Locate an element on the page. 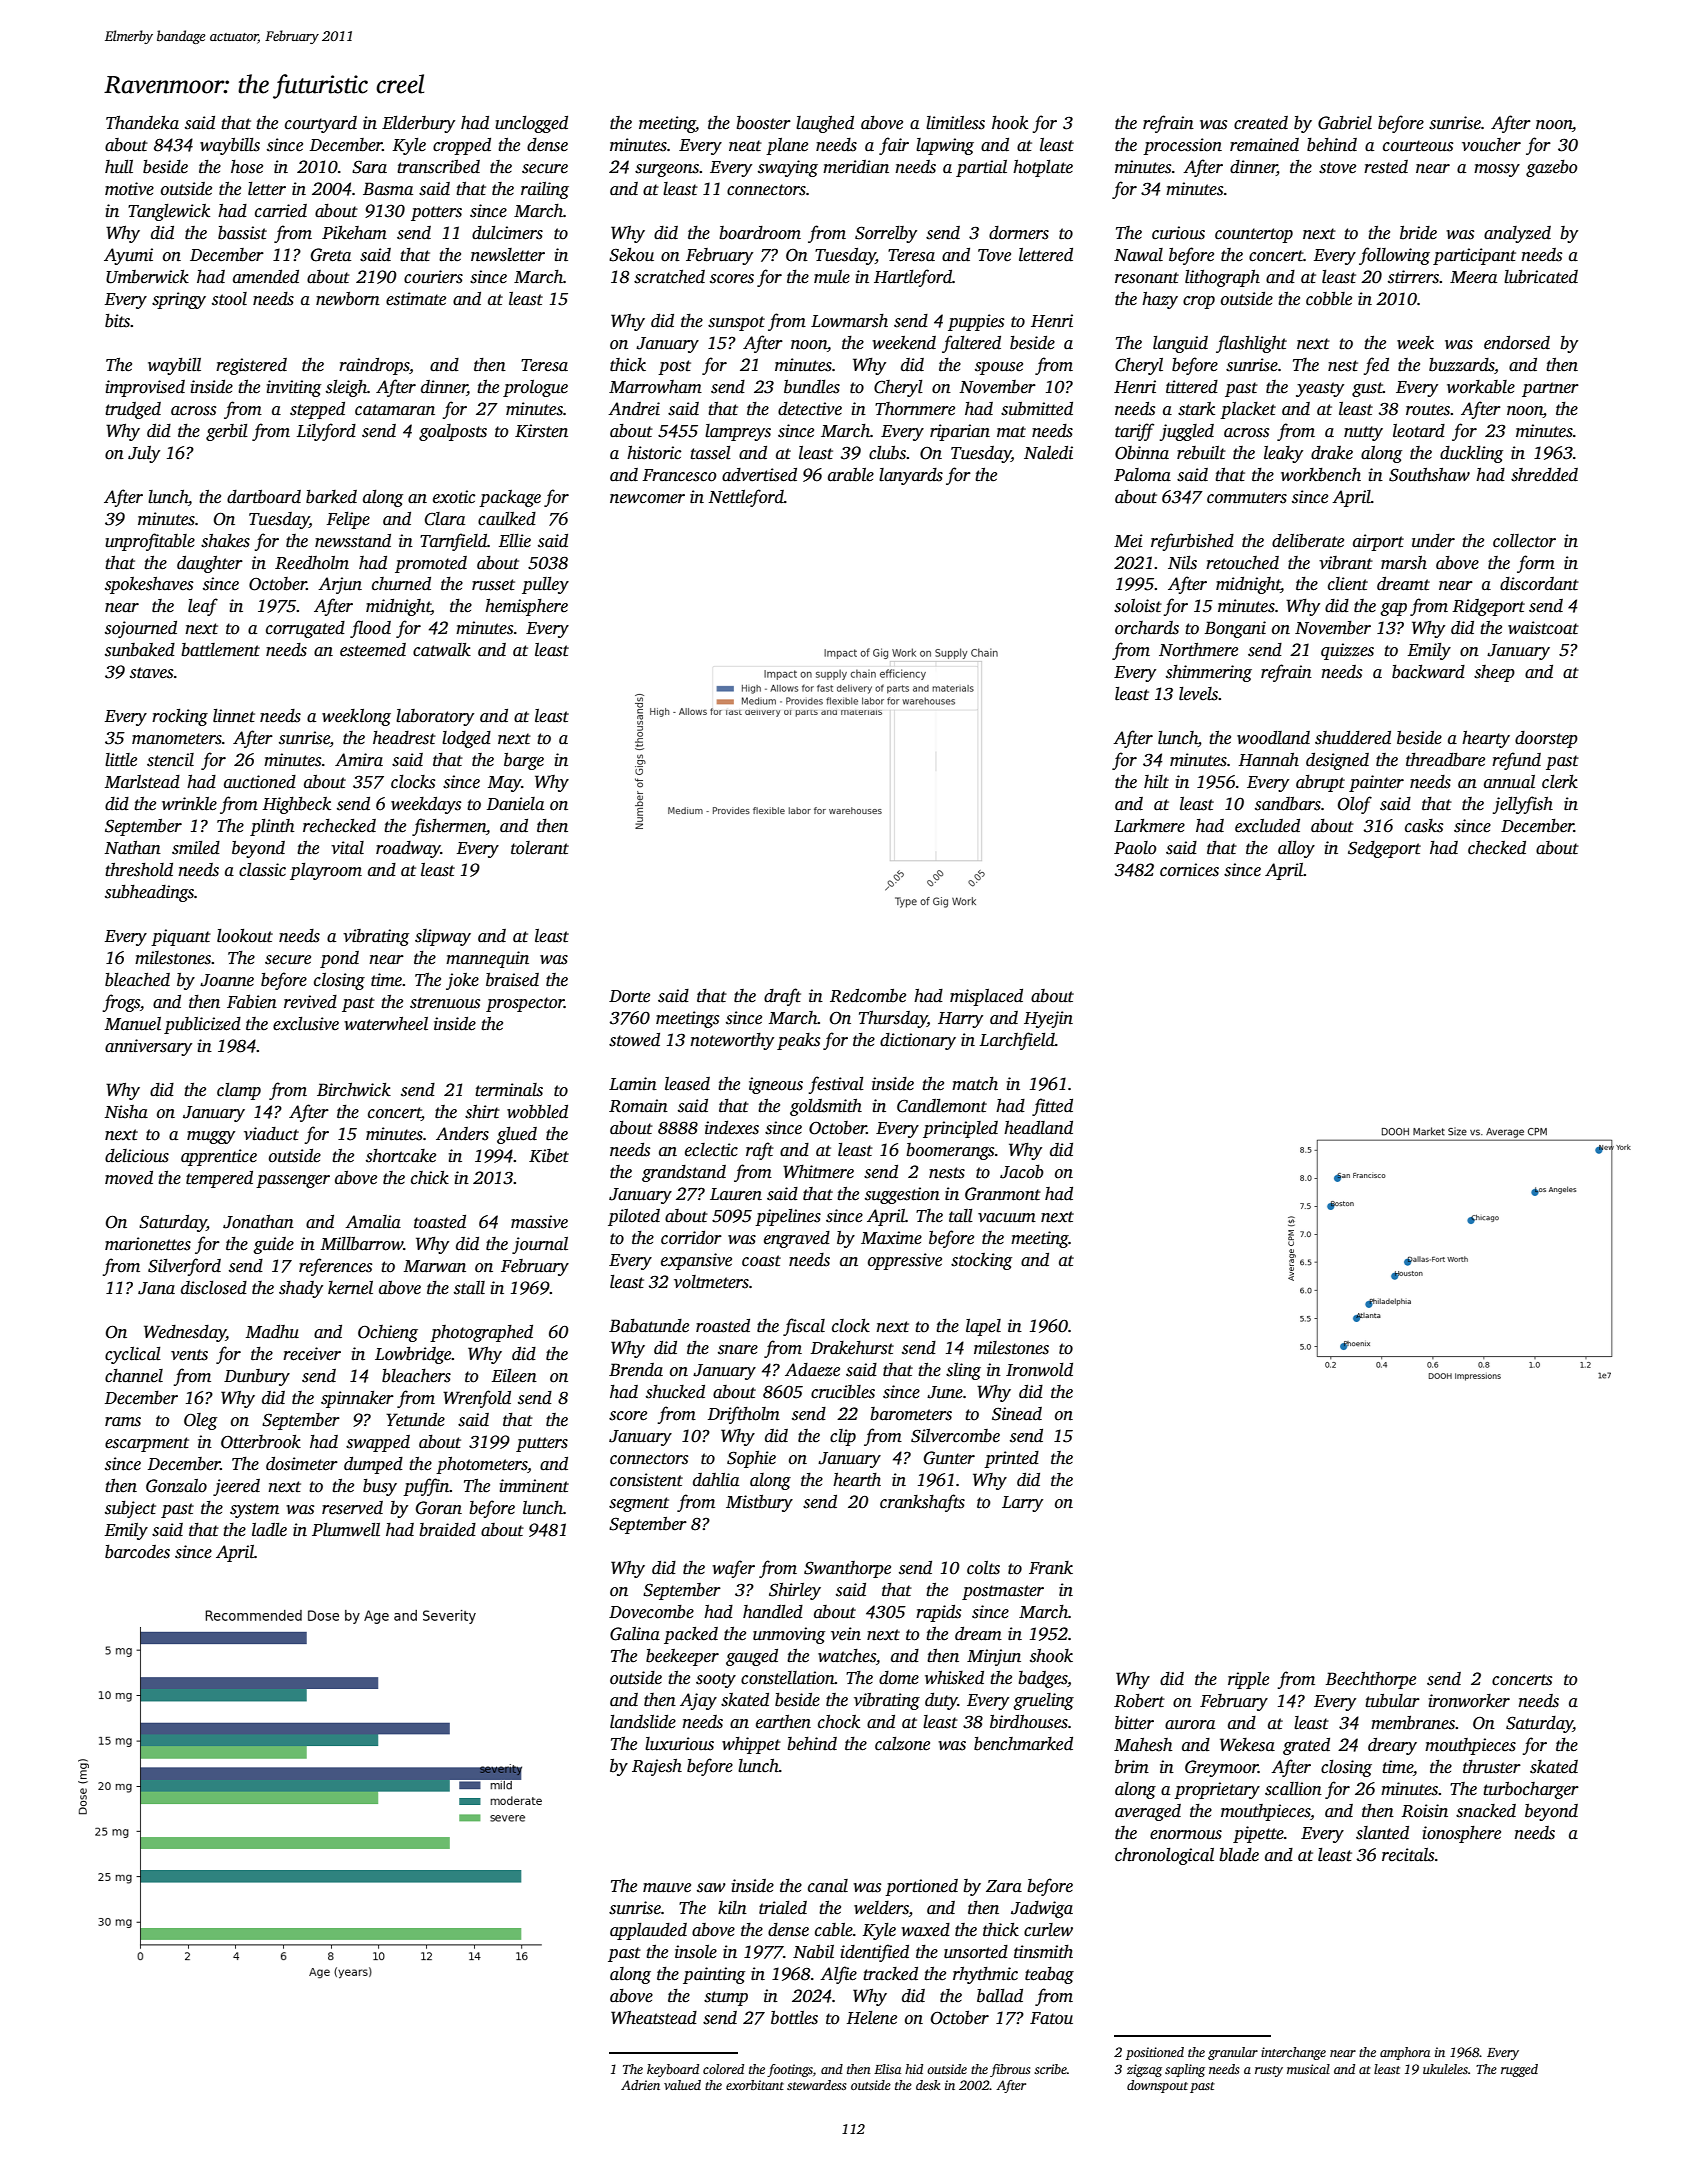  Beechthorpe is located at coordinates (1371, 1680).
